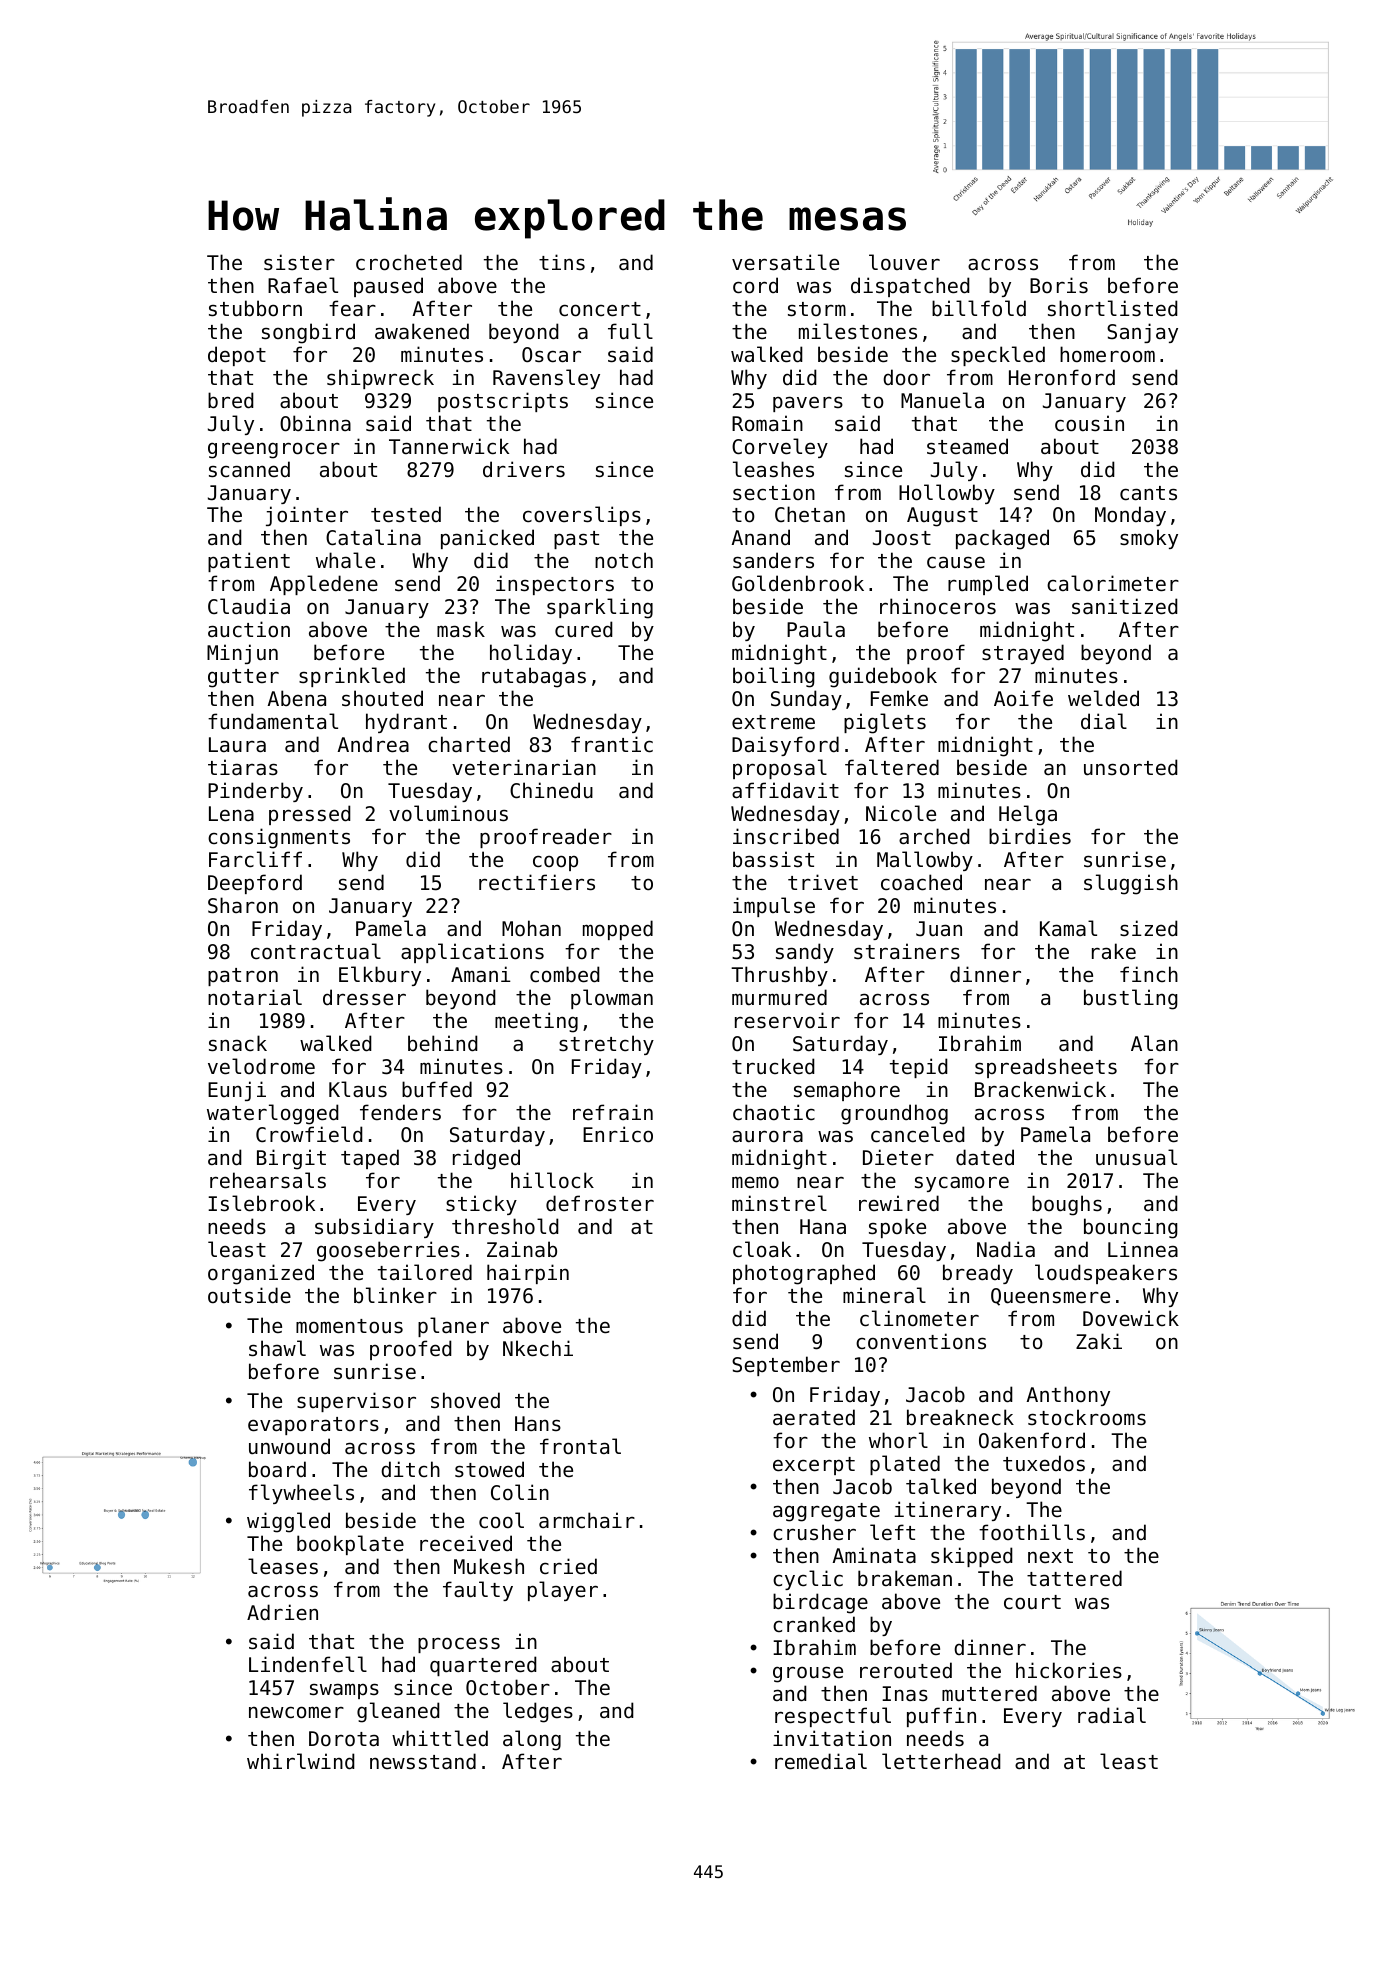 This image has width=1386, height=1969. Describe the element at coordinates (580, 1446) in the image. I see `frontal` at that location.
